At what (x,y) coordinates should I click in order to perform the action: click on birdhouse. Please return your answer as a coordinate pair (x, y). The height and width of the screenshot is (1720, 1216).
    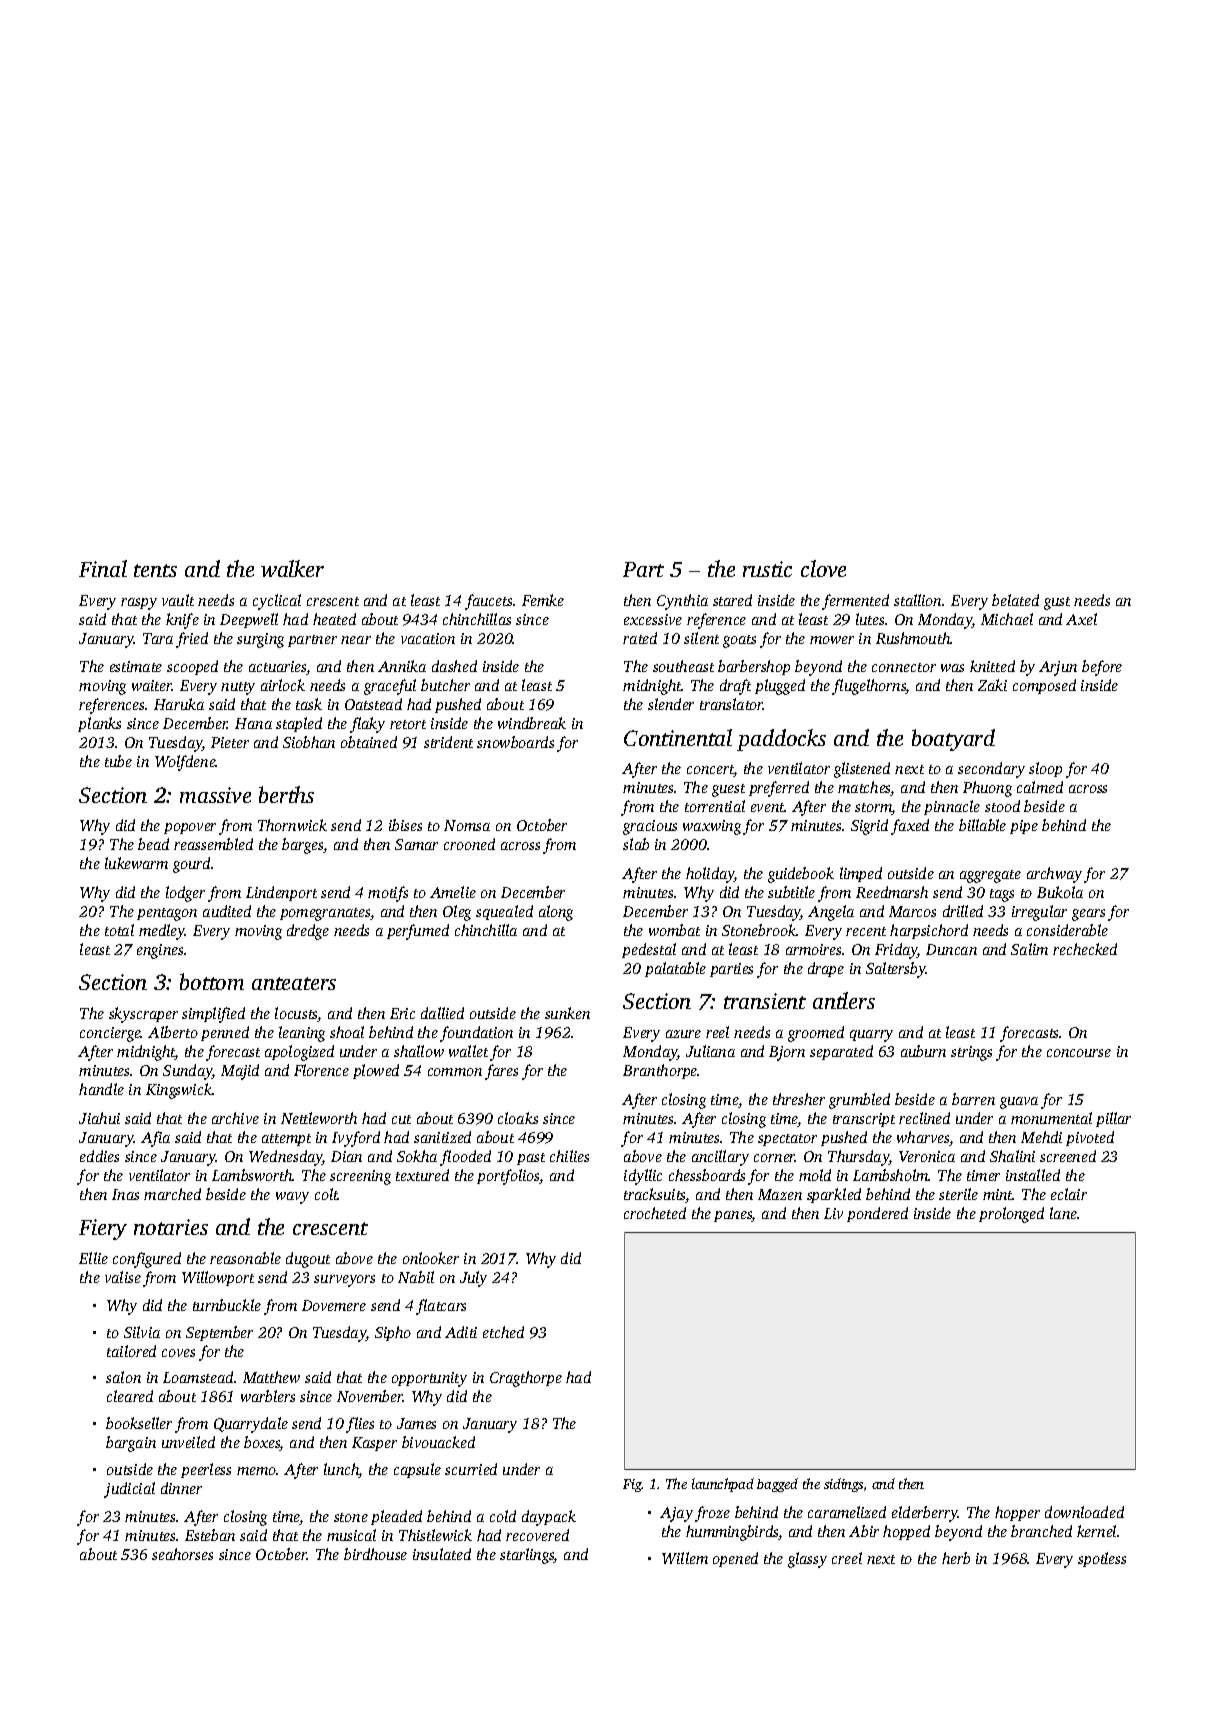
    Looking at the image, I should click on (375, 1554).
